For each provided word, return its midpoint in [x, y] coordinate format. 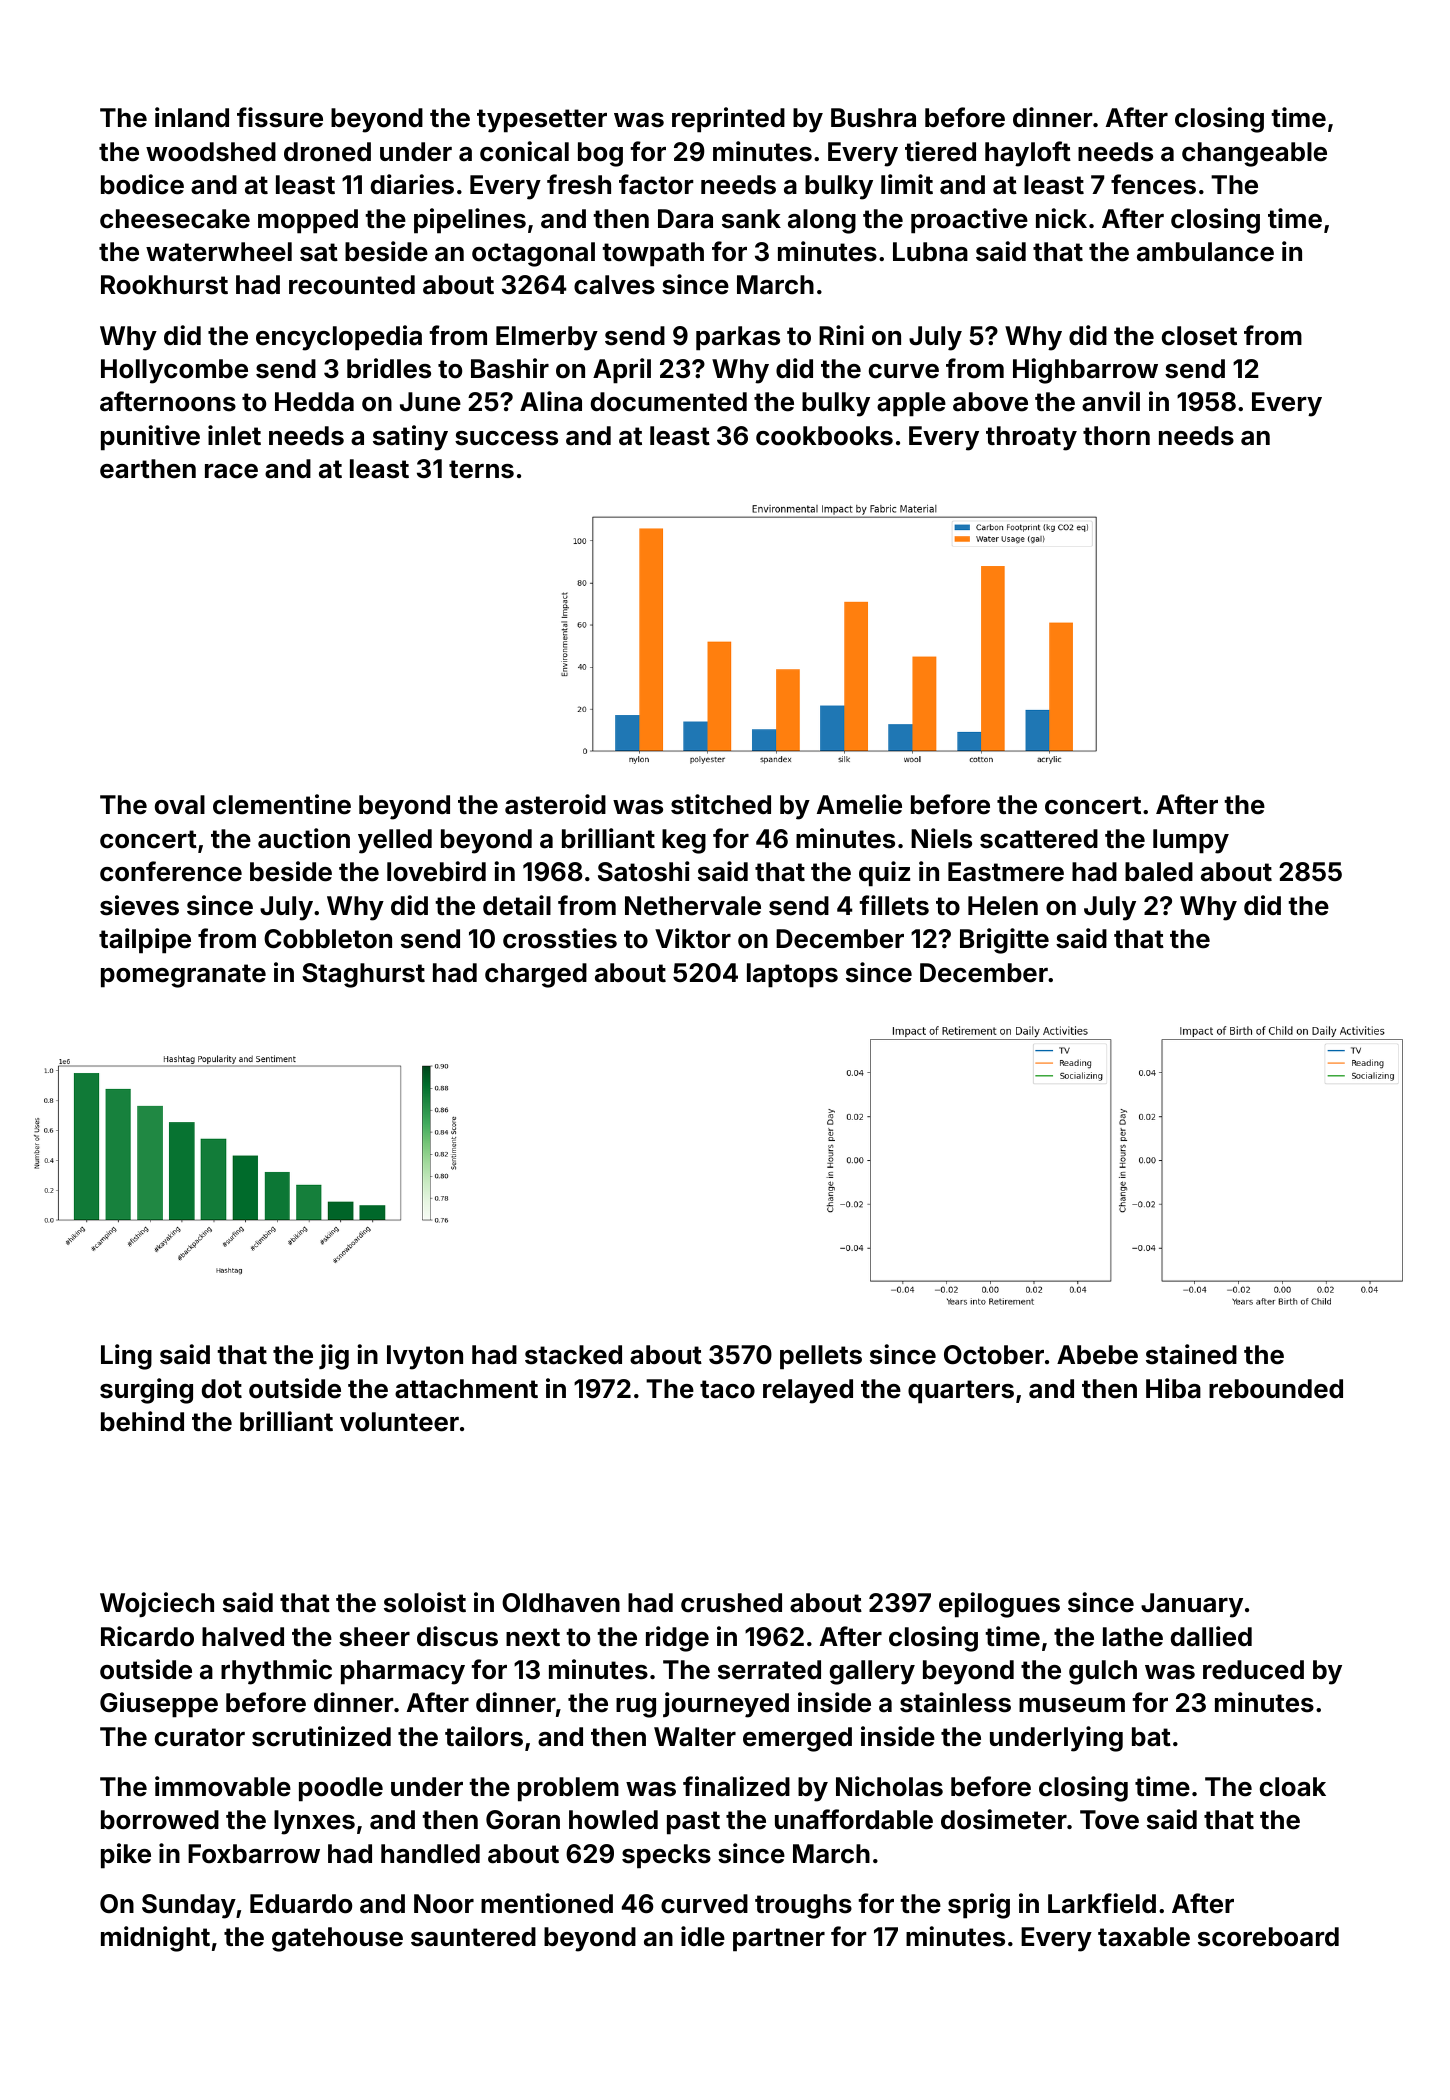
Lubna [930, 252]
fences [1153, 184]
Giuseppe [159, 1705]
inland [192, 117]
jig [334, 1357]
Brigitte [1004, 941]
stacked [573, 1355]
